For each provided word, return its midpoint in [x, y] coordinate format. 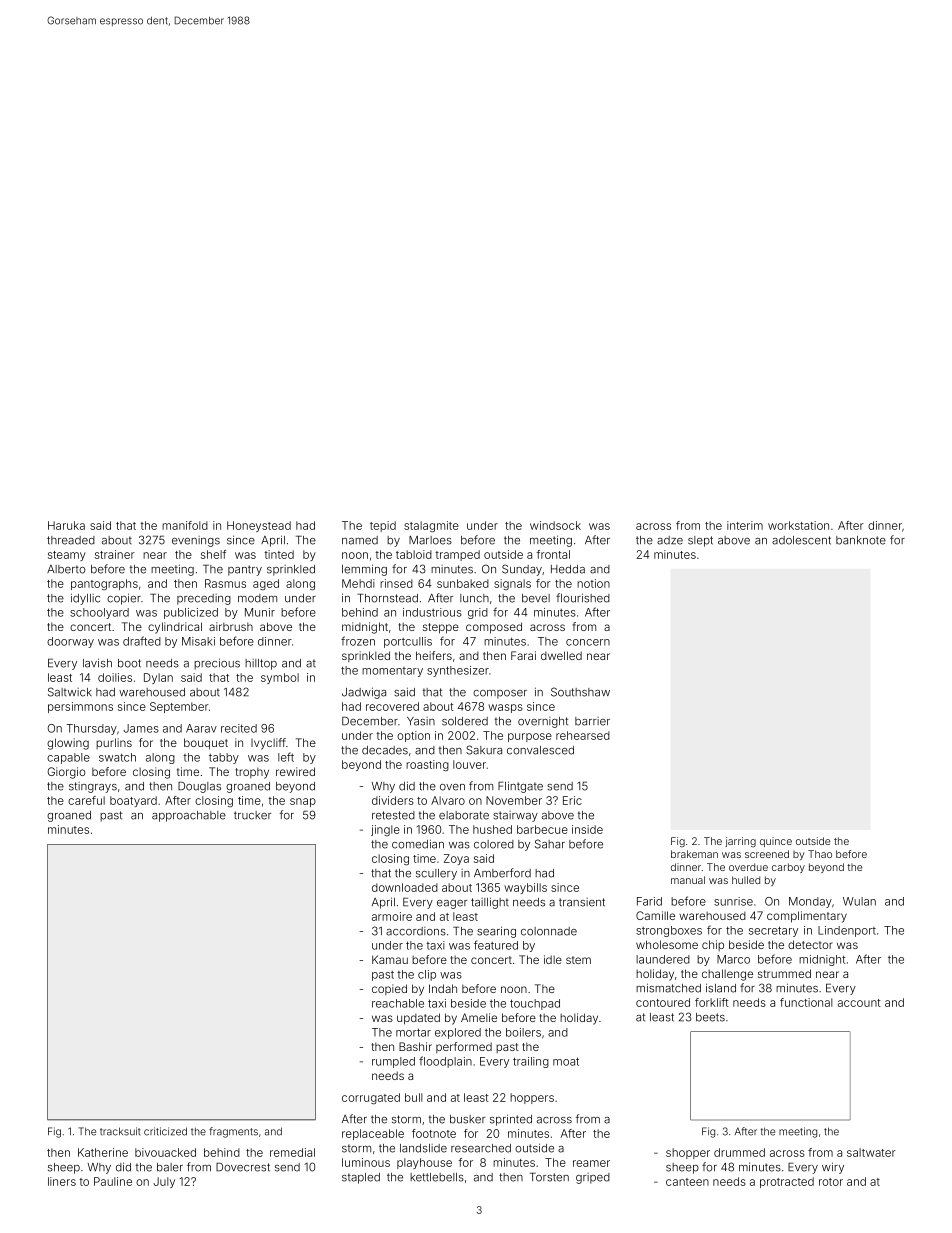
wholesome [667, 944]
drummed [739, 1152]
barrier [592, 721]
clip [427, 975]
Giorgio [67, 773]
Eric [572, 800]
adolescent [801, 540]
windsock [555, 525]
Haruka [66, 525]
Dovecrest [243, 1167]
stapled [361, 1178]
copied [389, 989]
